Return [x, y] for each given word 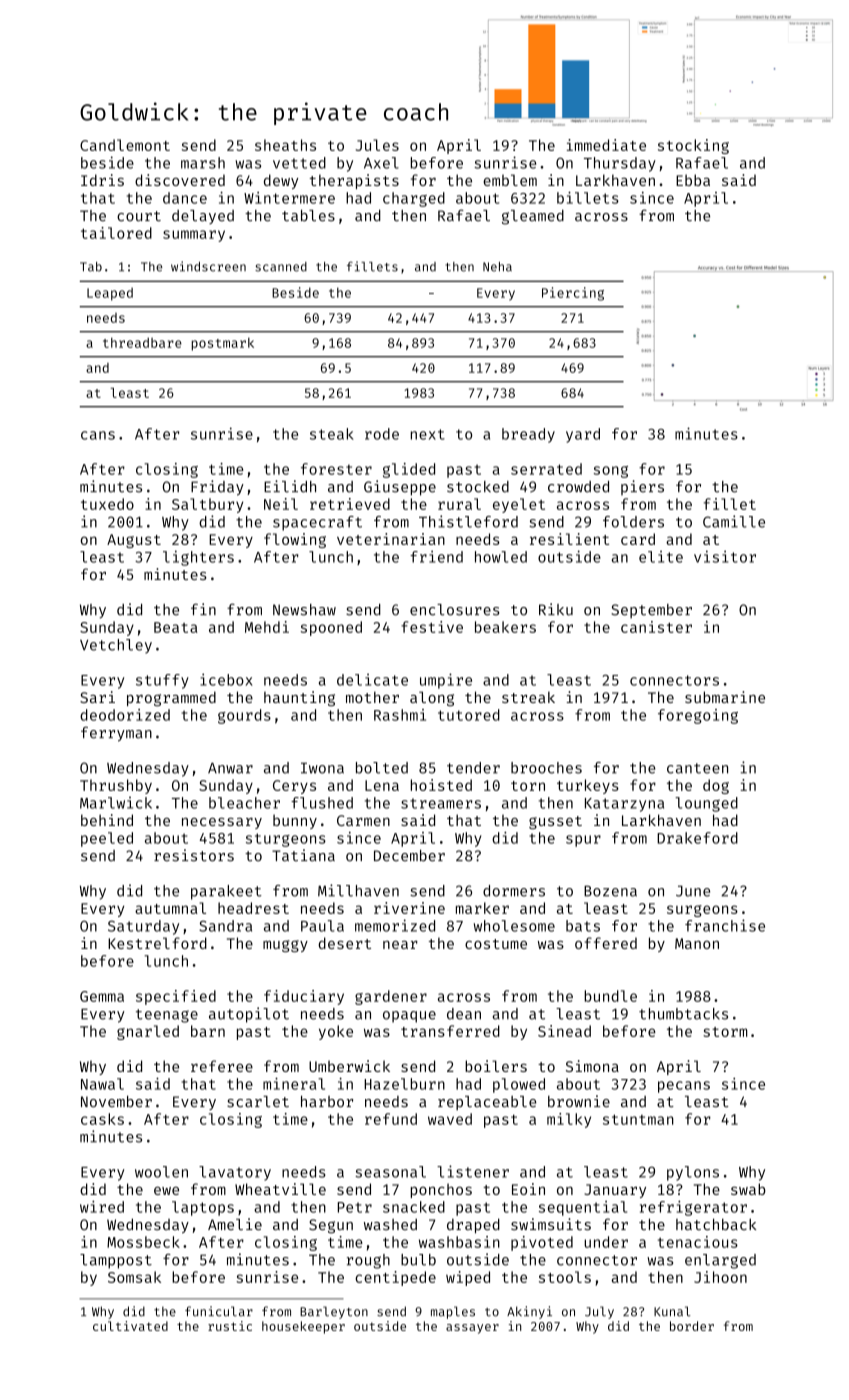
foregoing [698, 716]
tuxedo [107, 504]
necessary [222, 823]
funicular [219, 1311]
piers [642, 487]
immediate [606, 145]
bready [528, 435]
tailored [116, 233]
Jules [377, 145]
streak [528, 697]
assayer [472, 1329]
